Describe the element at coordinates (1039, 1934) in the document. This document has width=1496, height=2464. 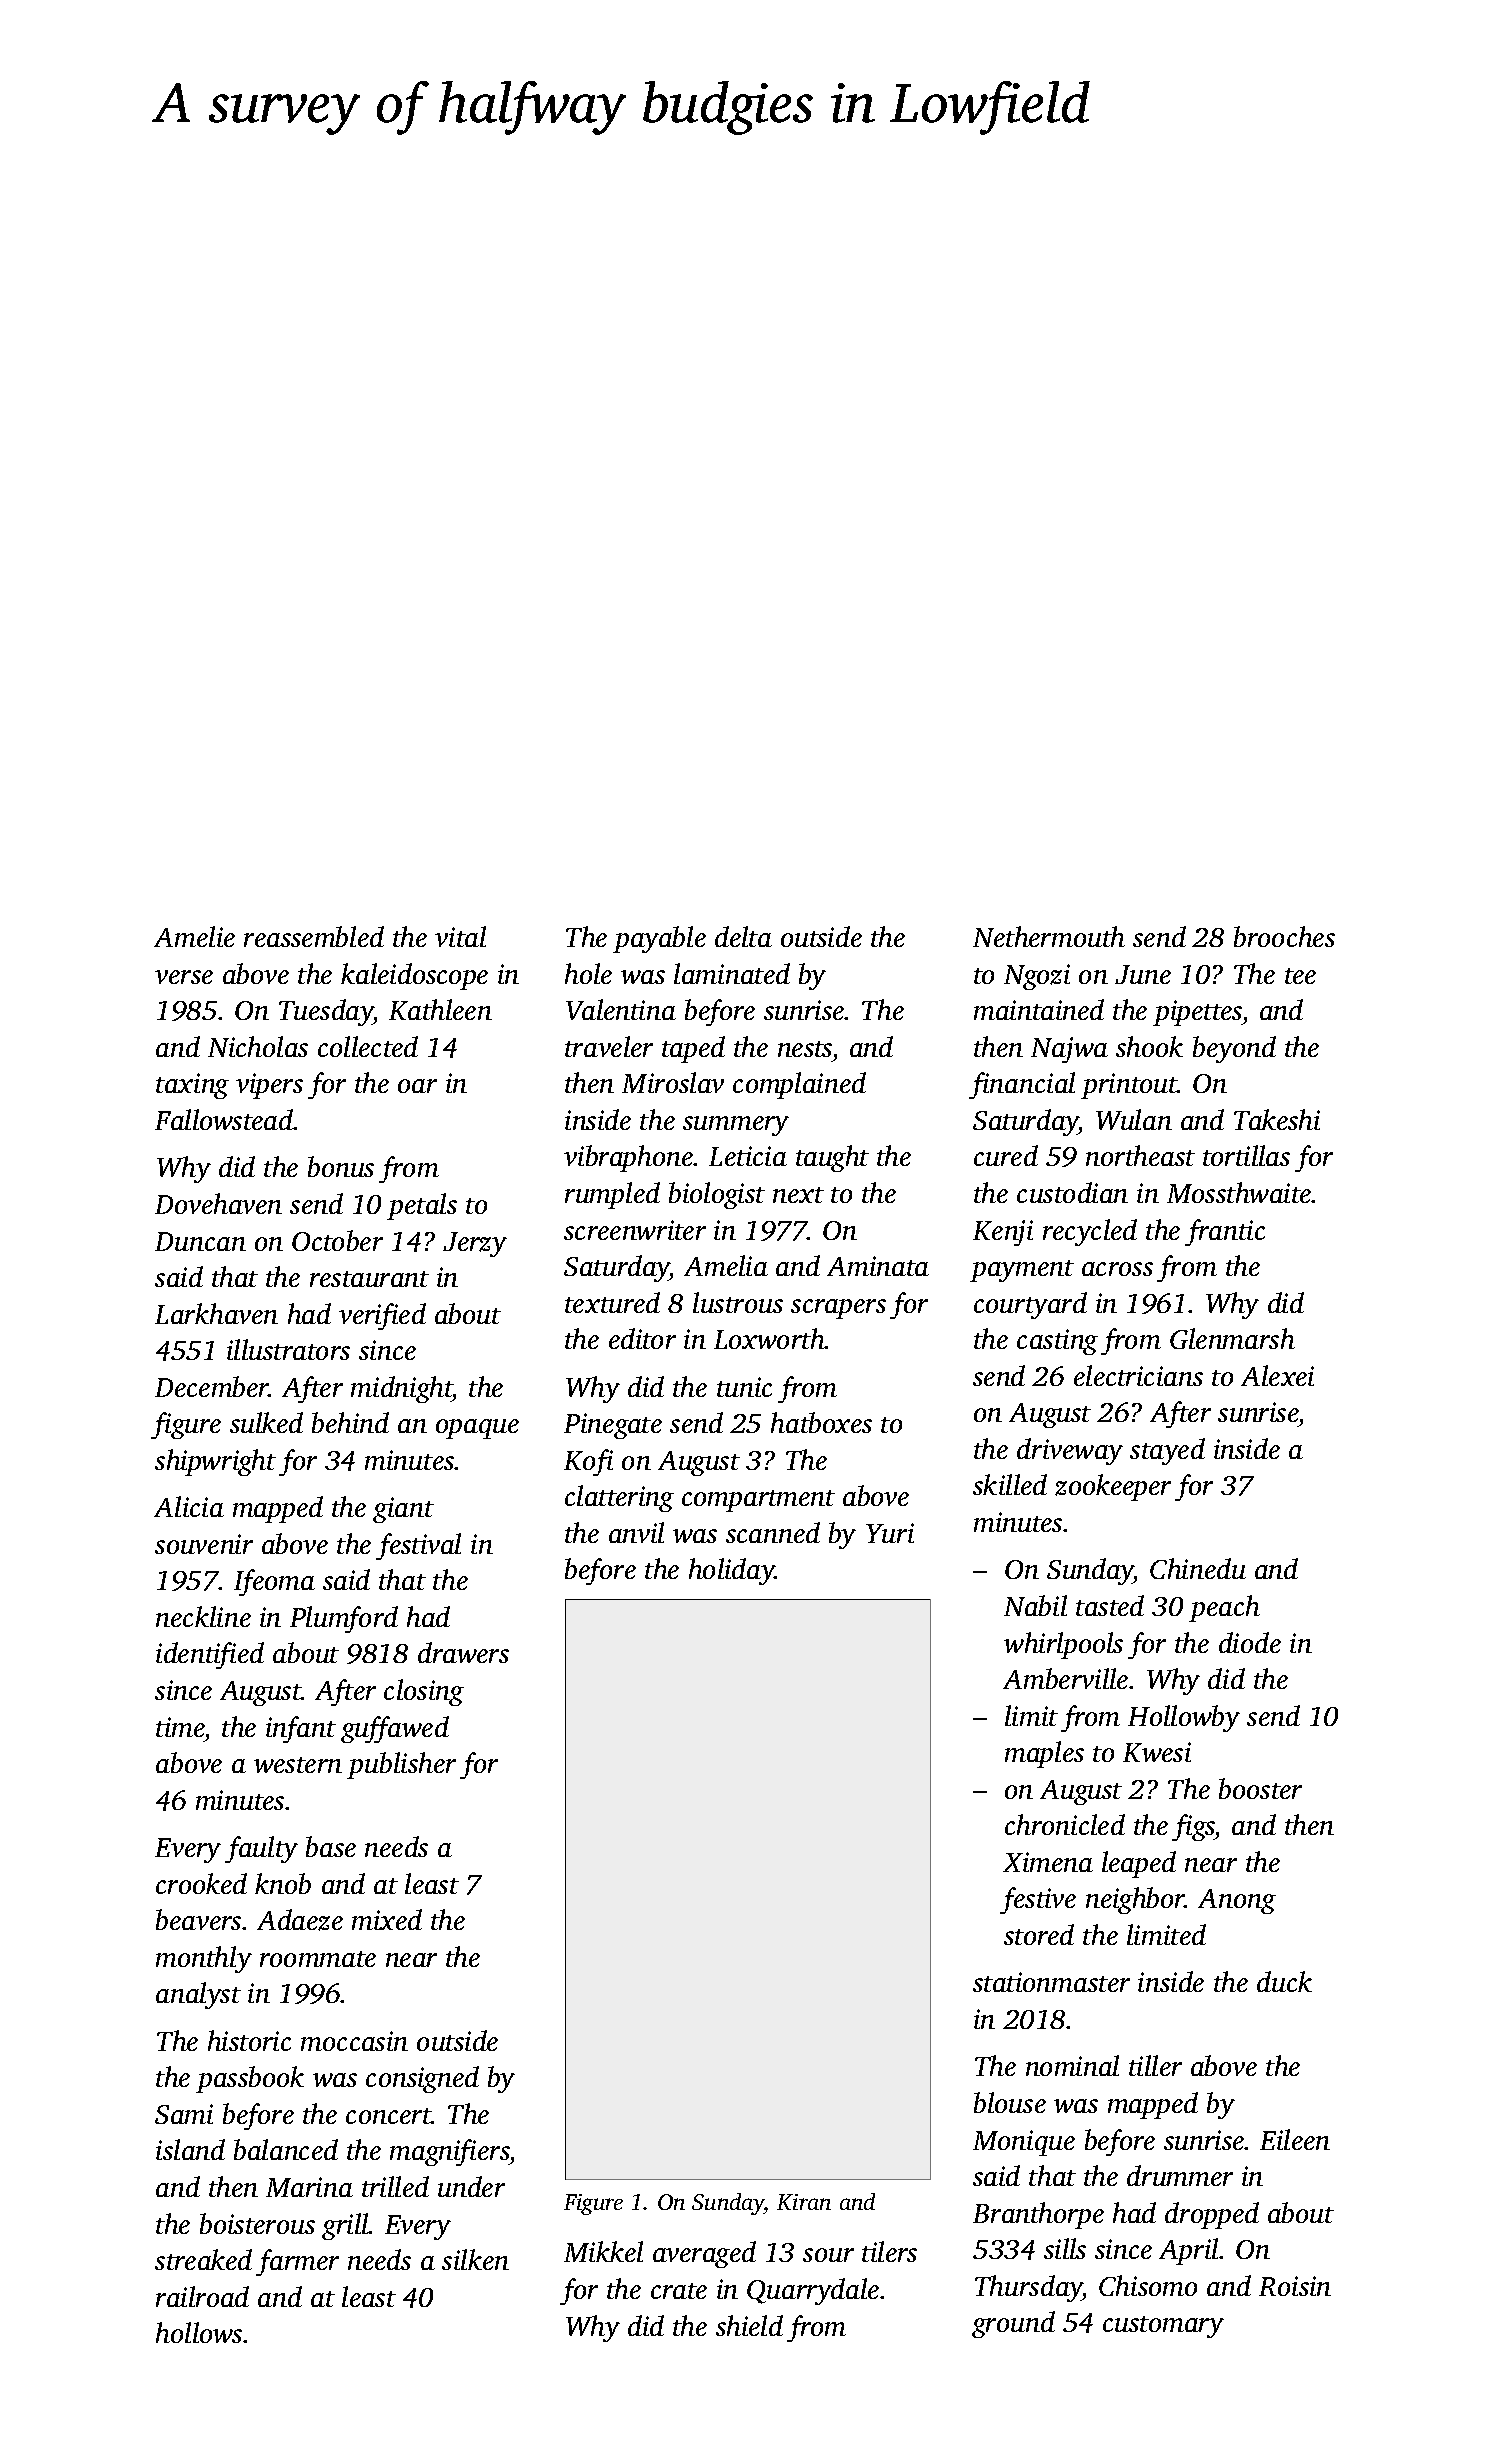
I see `stored` at that location.
